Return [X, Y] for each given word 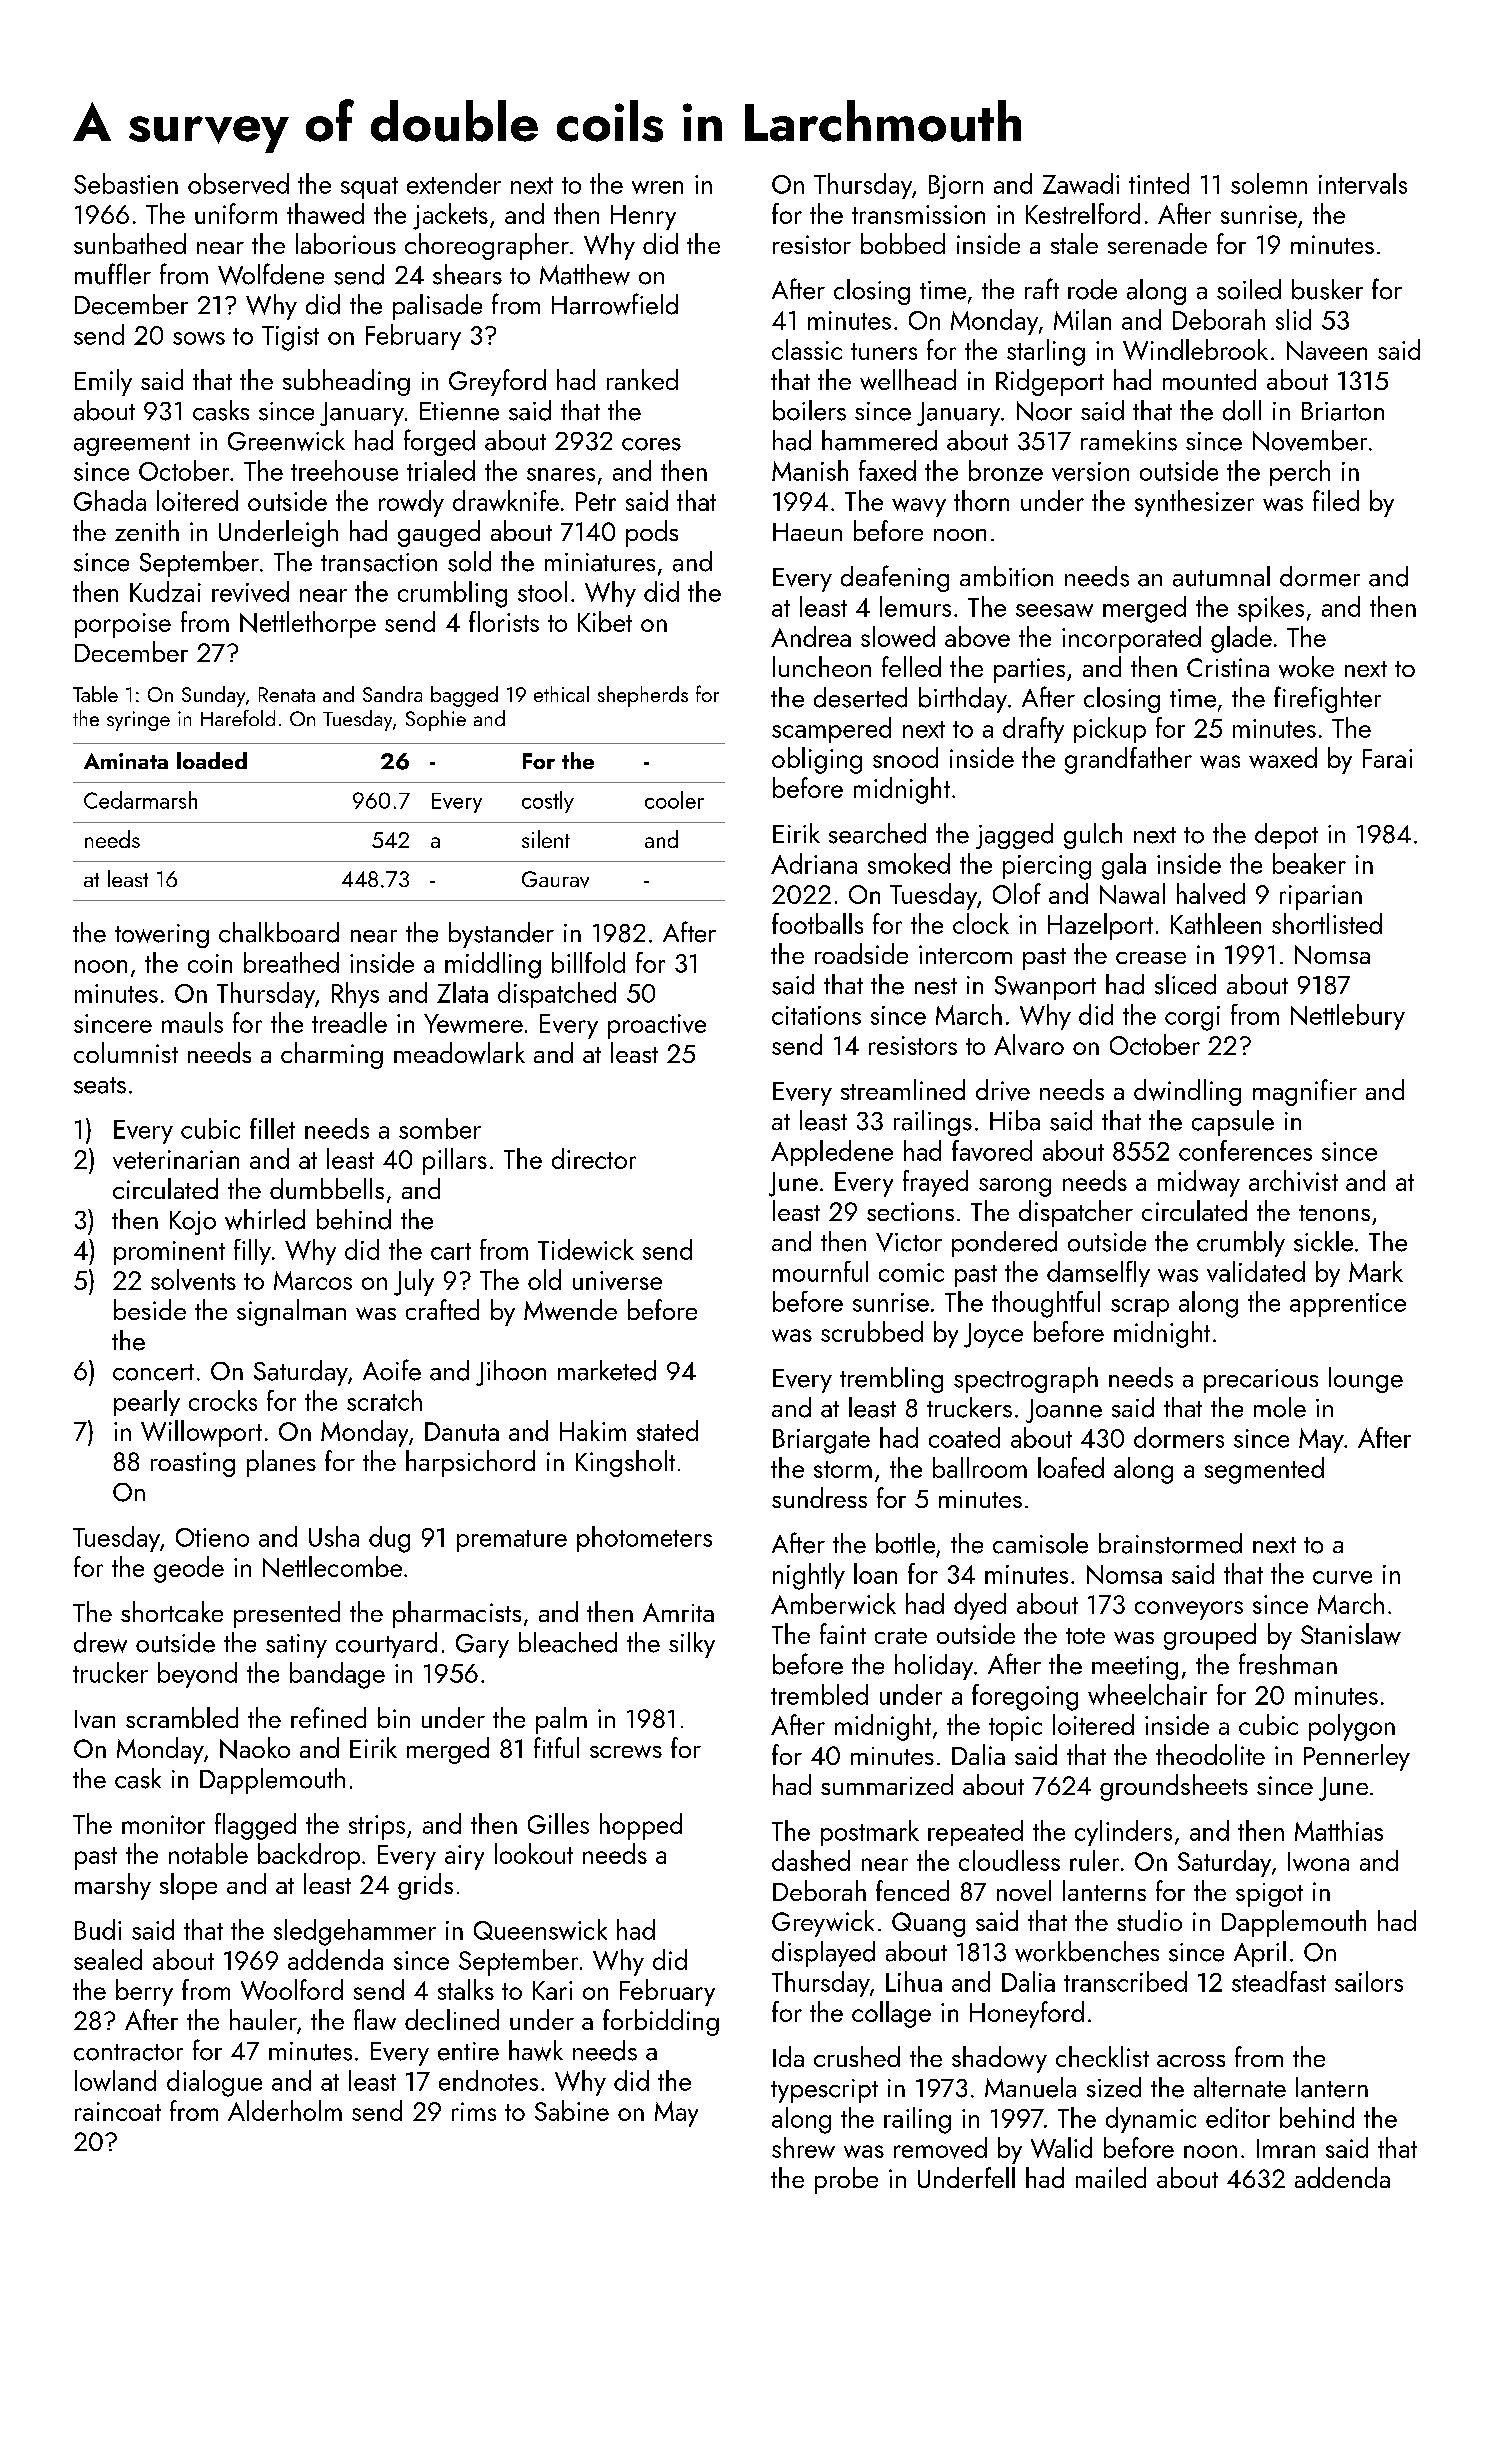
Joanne [1064, 1411]
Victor [909, 1242]
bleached [568, 1642]
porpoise [123, 625]
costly [548, 802]
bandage [337, 1675]
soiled [1249, 289]
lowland [115, 2080]
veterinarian [176, 1159]
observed [238, 183]
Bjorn [956, 187]
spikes [1271, 609]
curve [1342, 1577]
